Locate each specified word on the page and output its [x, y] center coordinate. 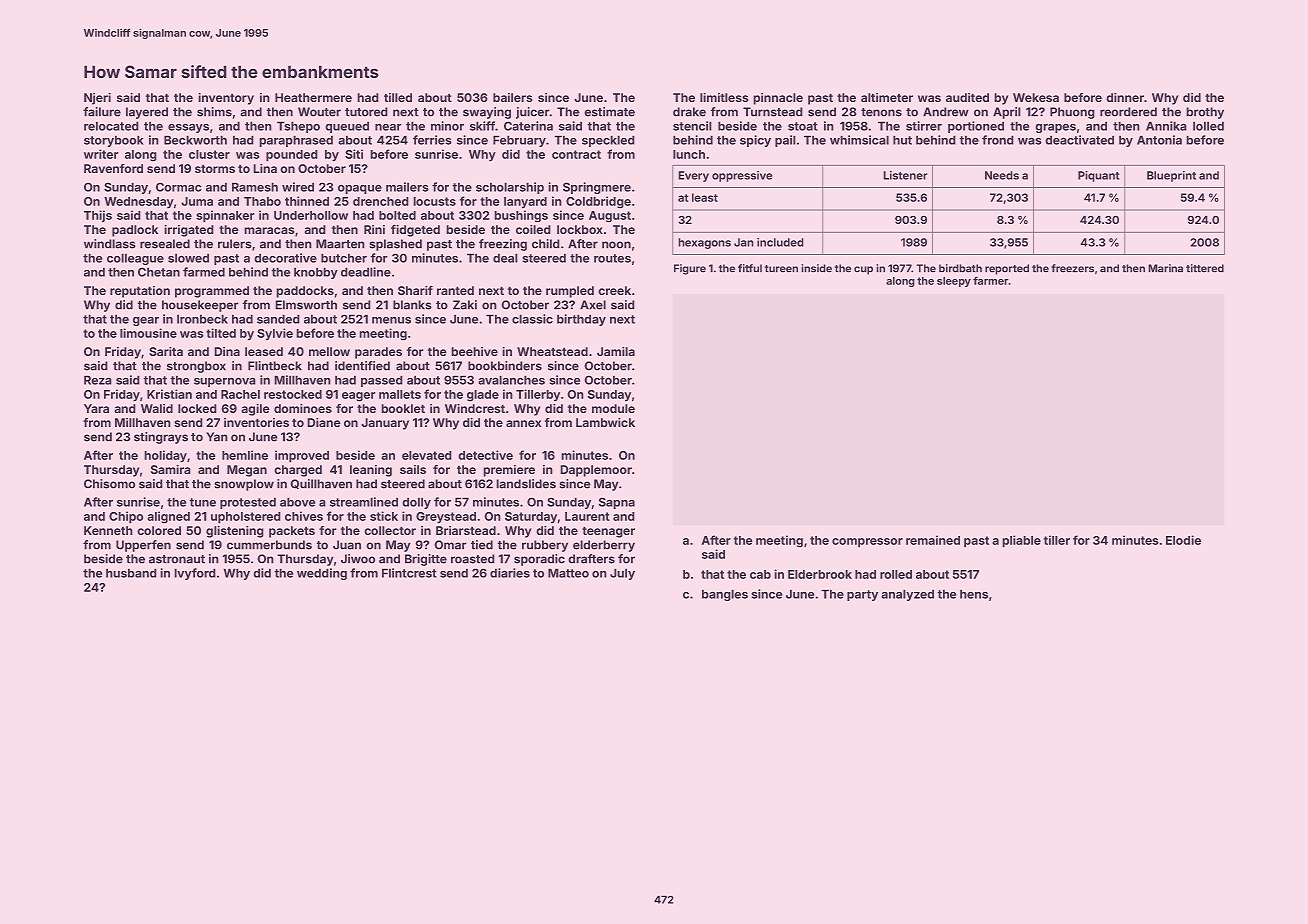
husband [131, 573]
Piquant [1098, 176]
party [862, 595]
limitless [724, 97]
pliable [1021, 541]
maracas [269, 230]
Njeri [97, 99]
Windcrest [475, 408]
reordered [1128, 112]
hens [974, 594]
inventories [256, 422]
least [705, 197]
